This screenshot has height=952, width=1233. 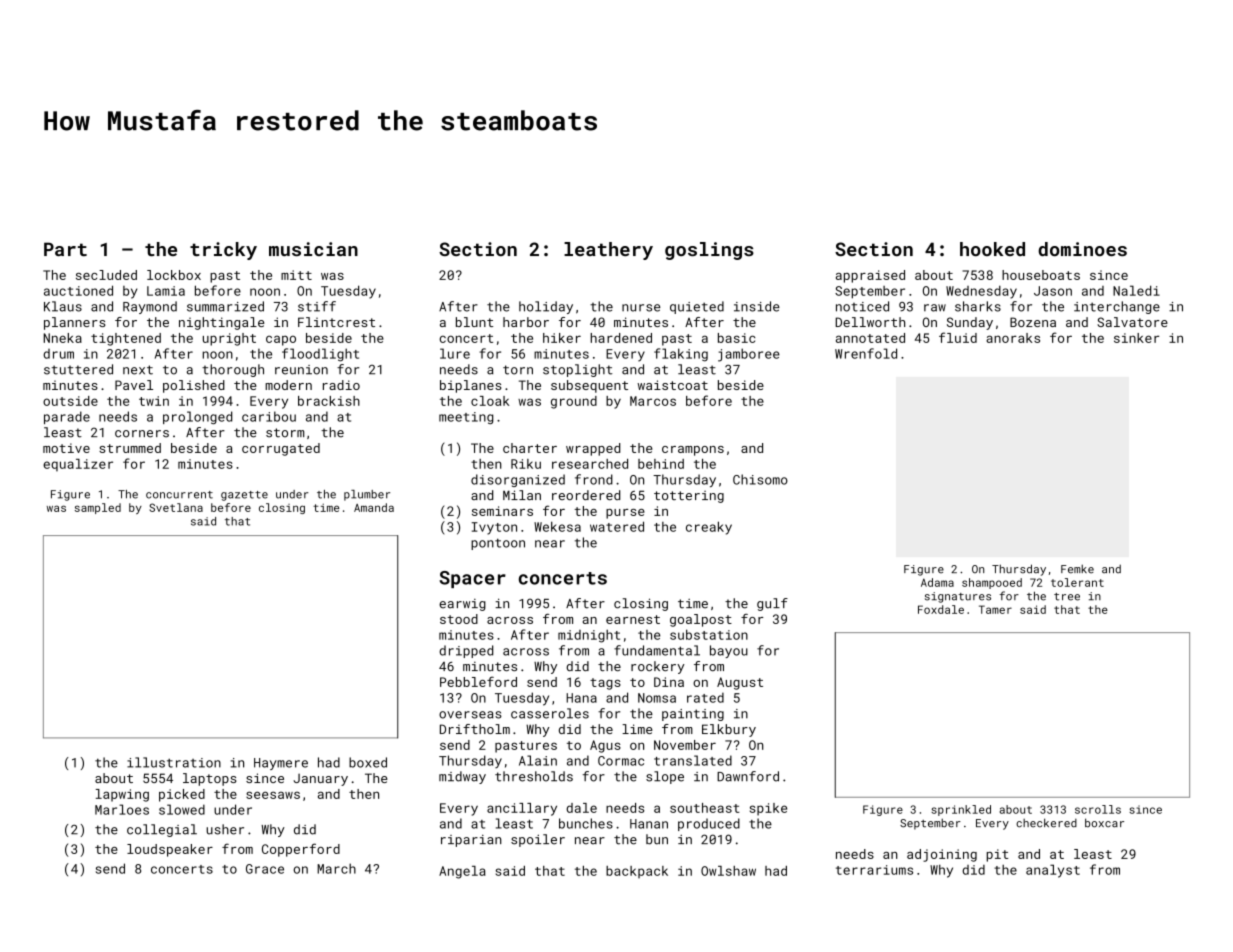 I want to click on annotated, so click(x=870, y=338).
